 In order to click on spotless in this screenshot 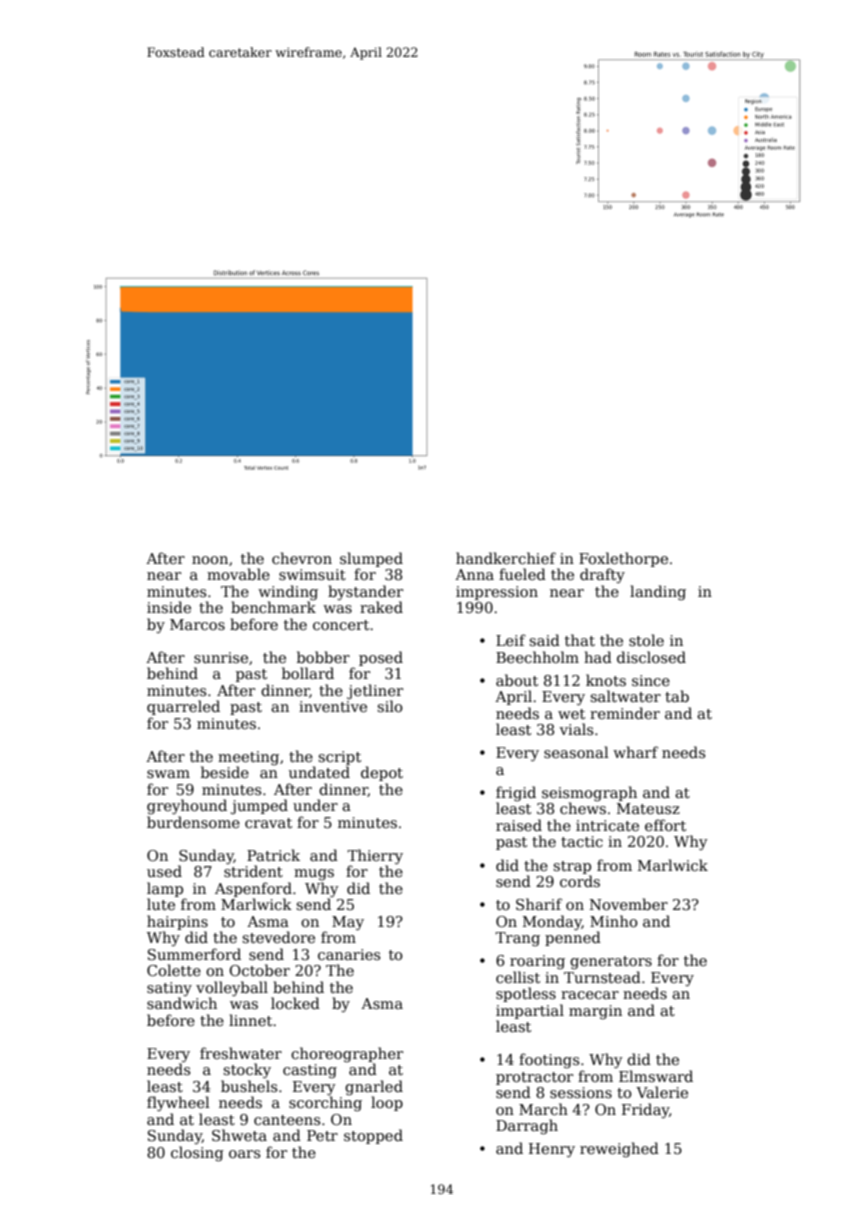, I will do `click(526, 994)`.
